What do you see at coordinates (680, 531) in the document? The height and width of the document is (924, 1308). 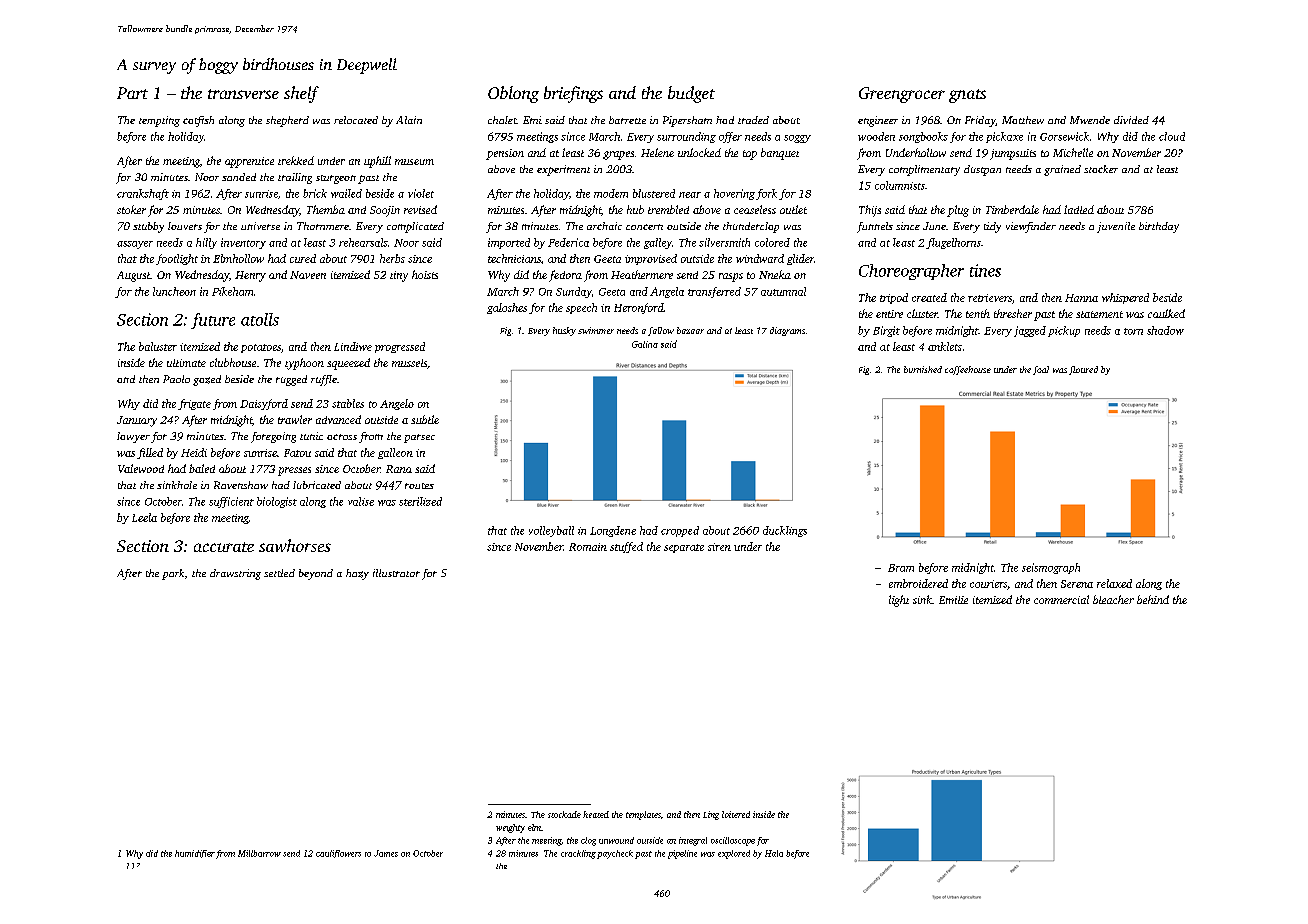 I see `cropped` at bounding box center [680, 531].
